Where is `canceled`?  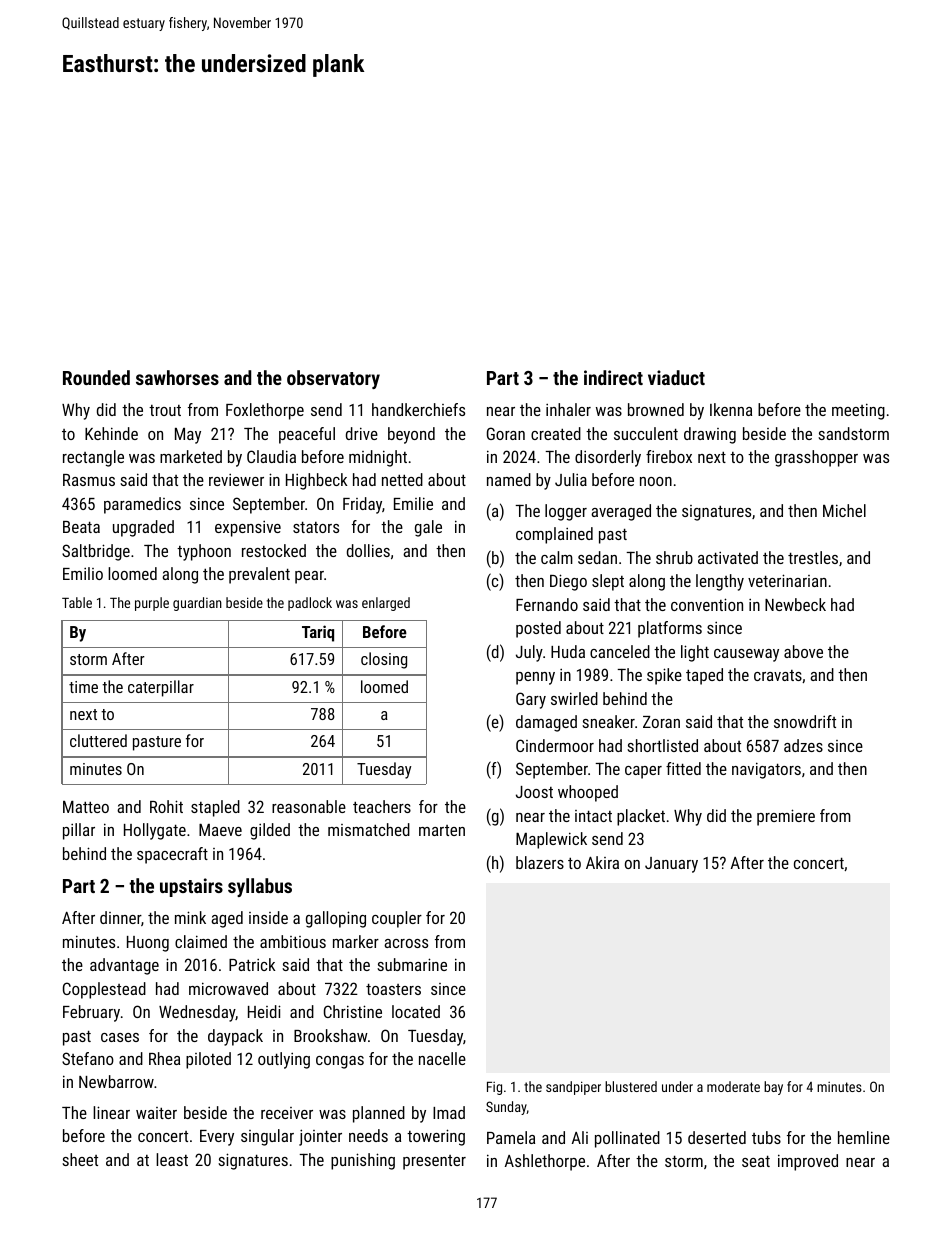
canceled is located at coordinates (620, 651).
